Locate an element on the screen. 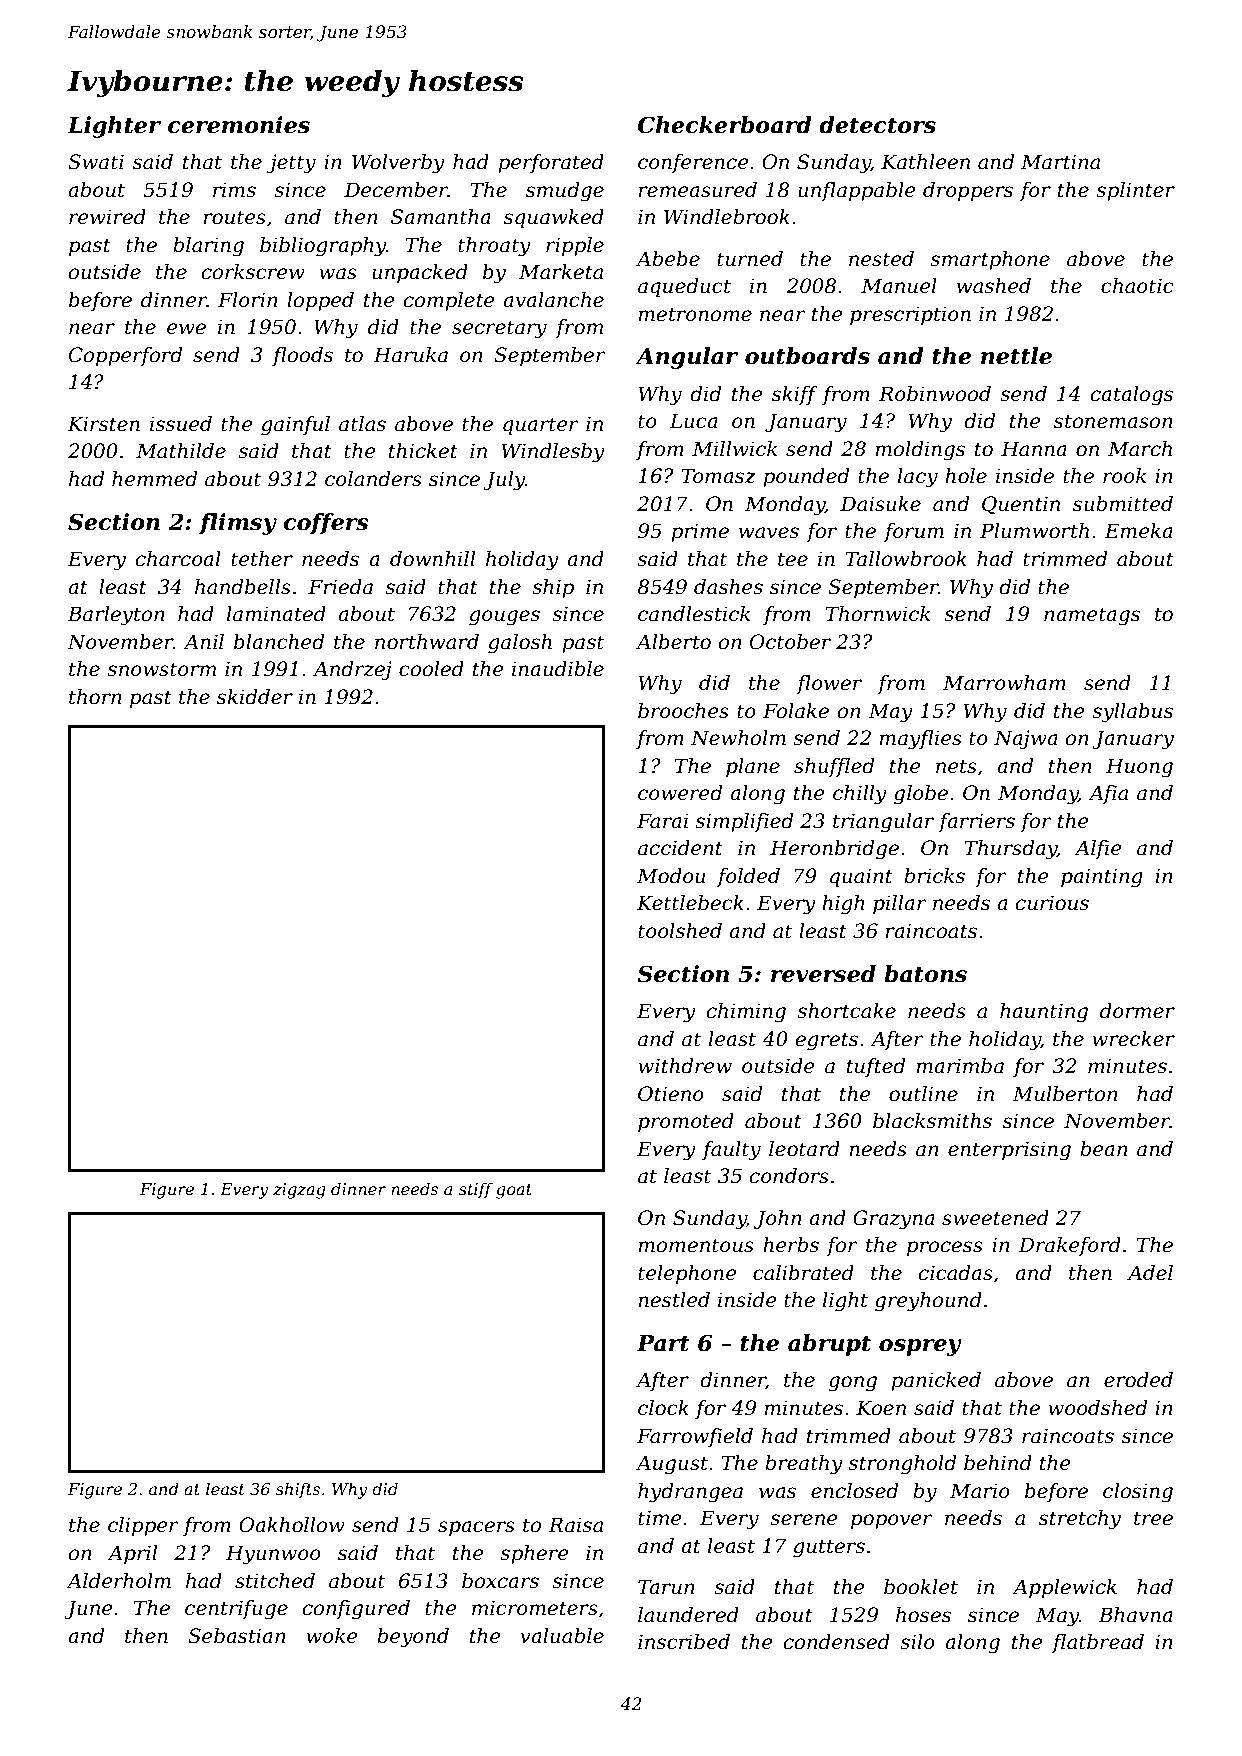 The height and width of the screenshot is (1756, 1242). flatbread is located at coordinates (1098, 1643).
